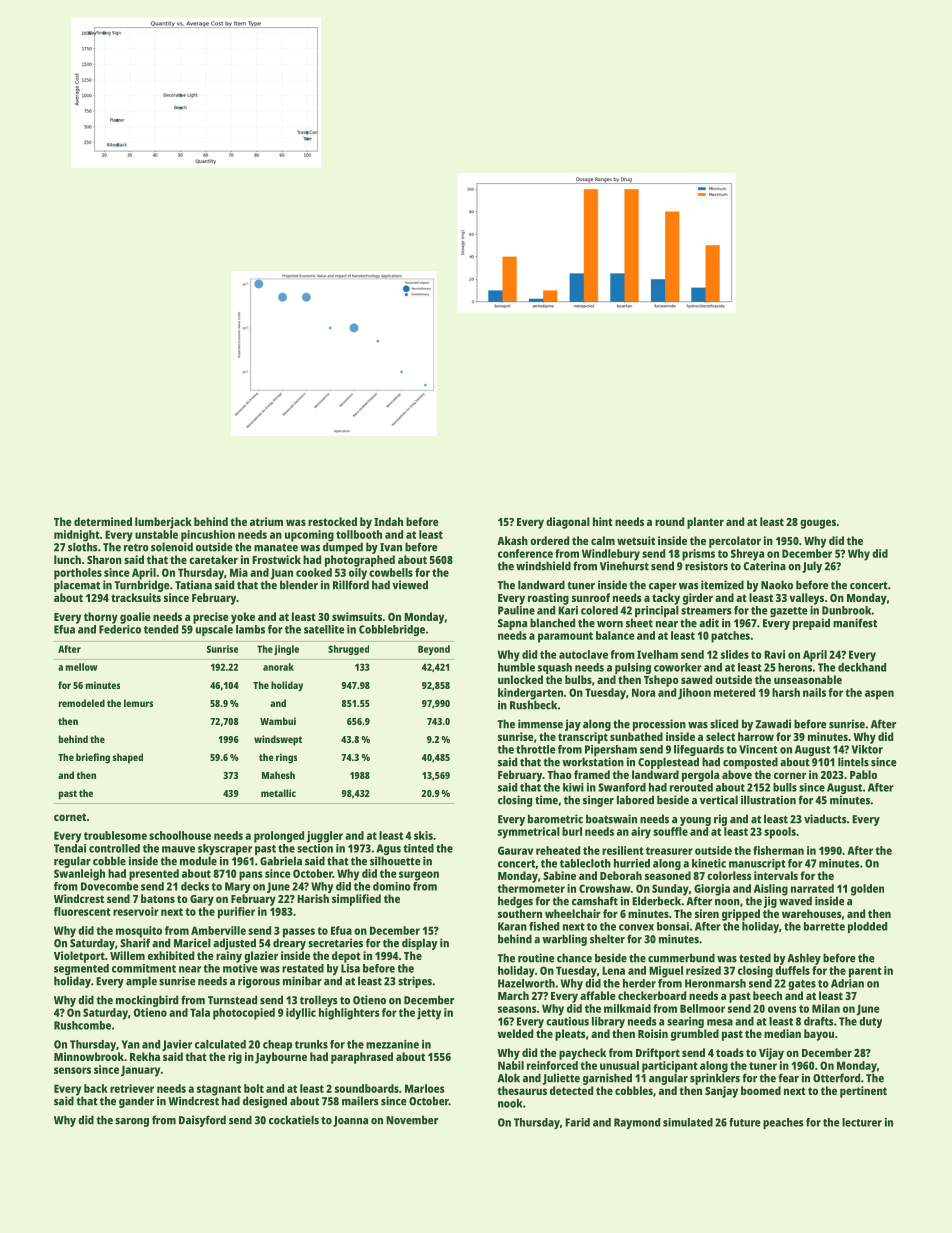 This screenshot has height=1233, width=952. Describe the element at coordinates (103, 521) in the screenshot. I see `determined` at that location.
